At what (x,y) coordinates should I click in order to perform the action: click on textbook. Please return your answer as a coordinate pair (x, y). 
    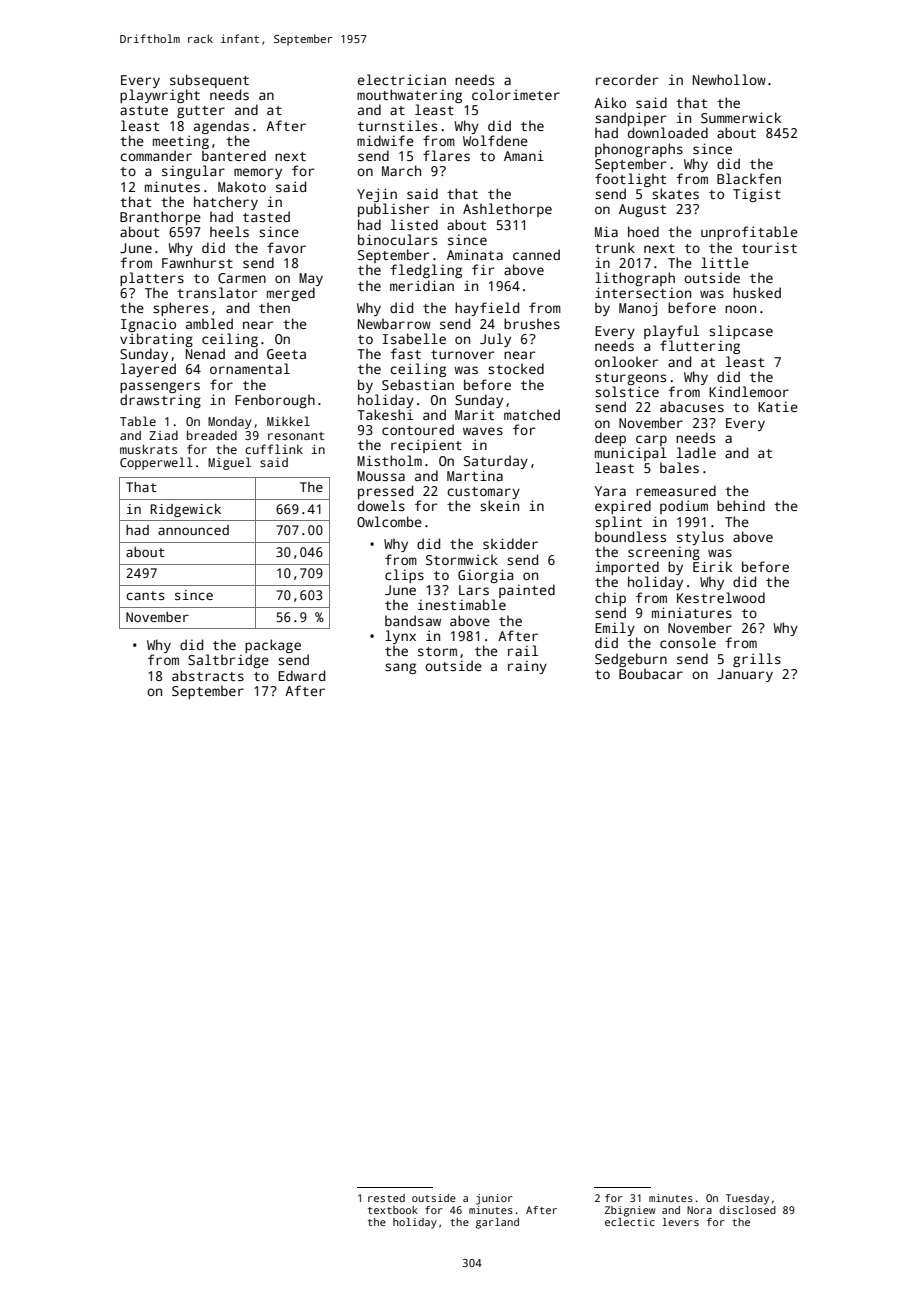
    Looking at the image, I should click on (393, 1210).
